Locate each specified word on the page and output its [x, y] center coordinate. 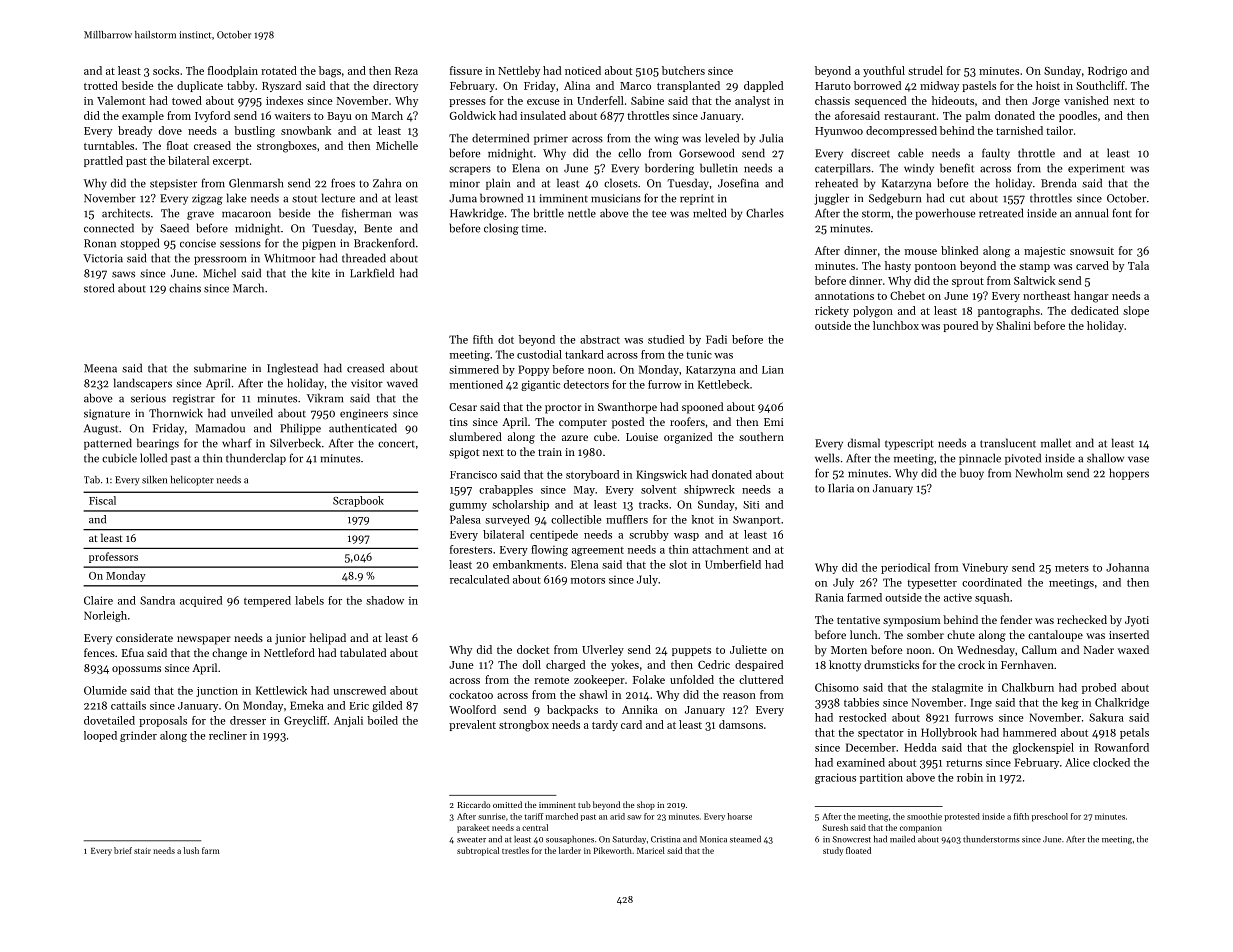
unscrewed [359, 690]
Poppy [533, 370]
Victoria [103, 258]
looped [100, 736]
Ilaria [841, 488]
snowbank [306, 130]
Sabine [647, 100]
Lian [773, 370]
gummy [468, 507]
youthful [884, 71]
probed [1099, 688]
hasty [898, 266]
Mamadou [220, 428]
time [532, 228]
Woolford [472, 709]
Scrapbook [358, 501]
